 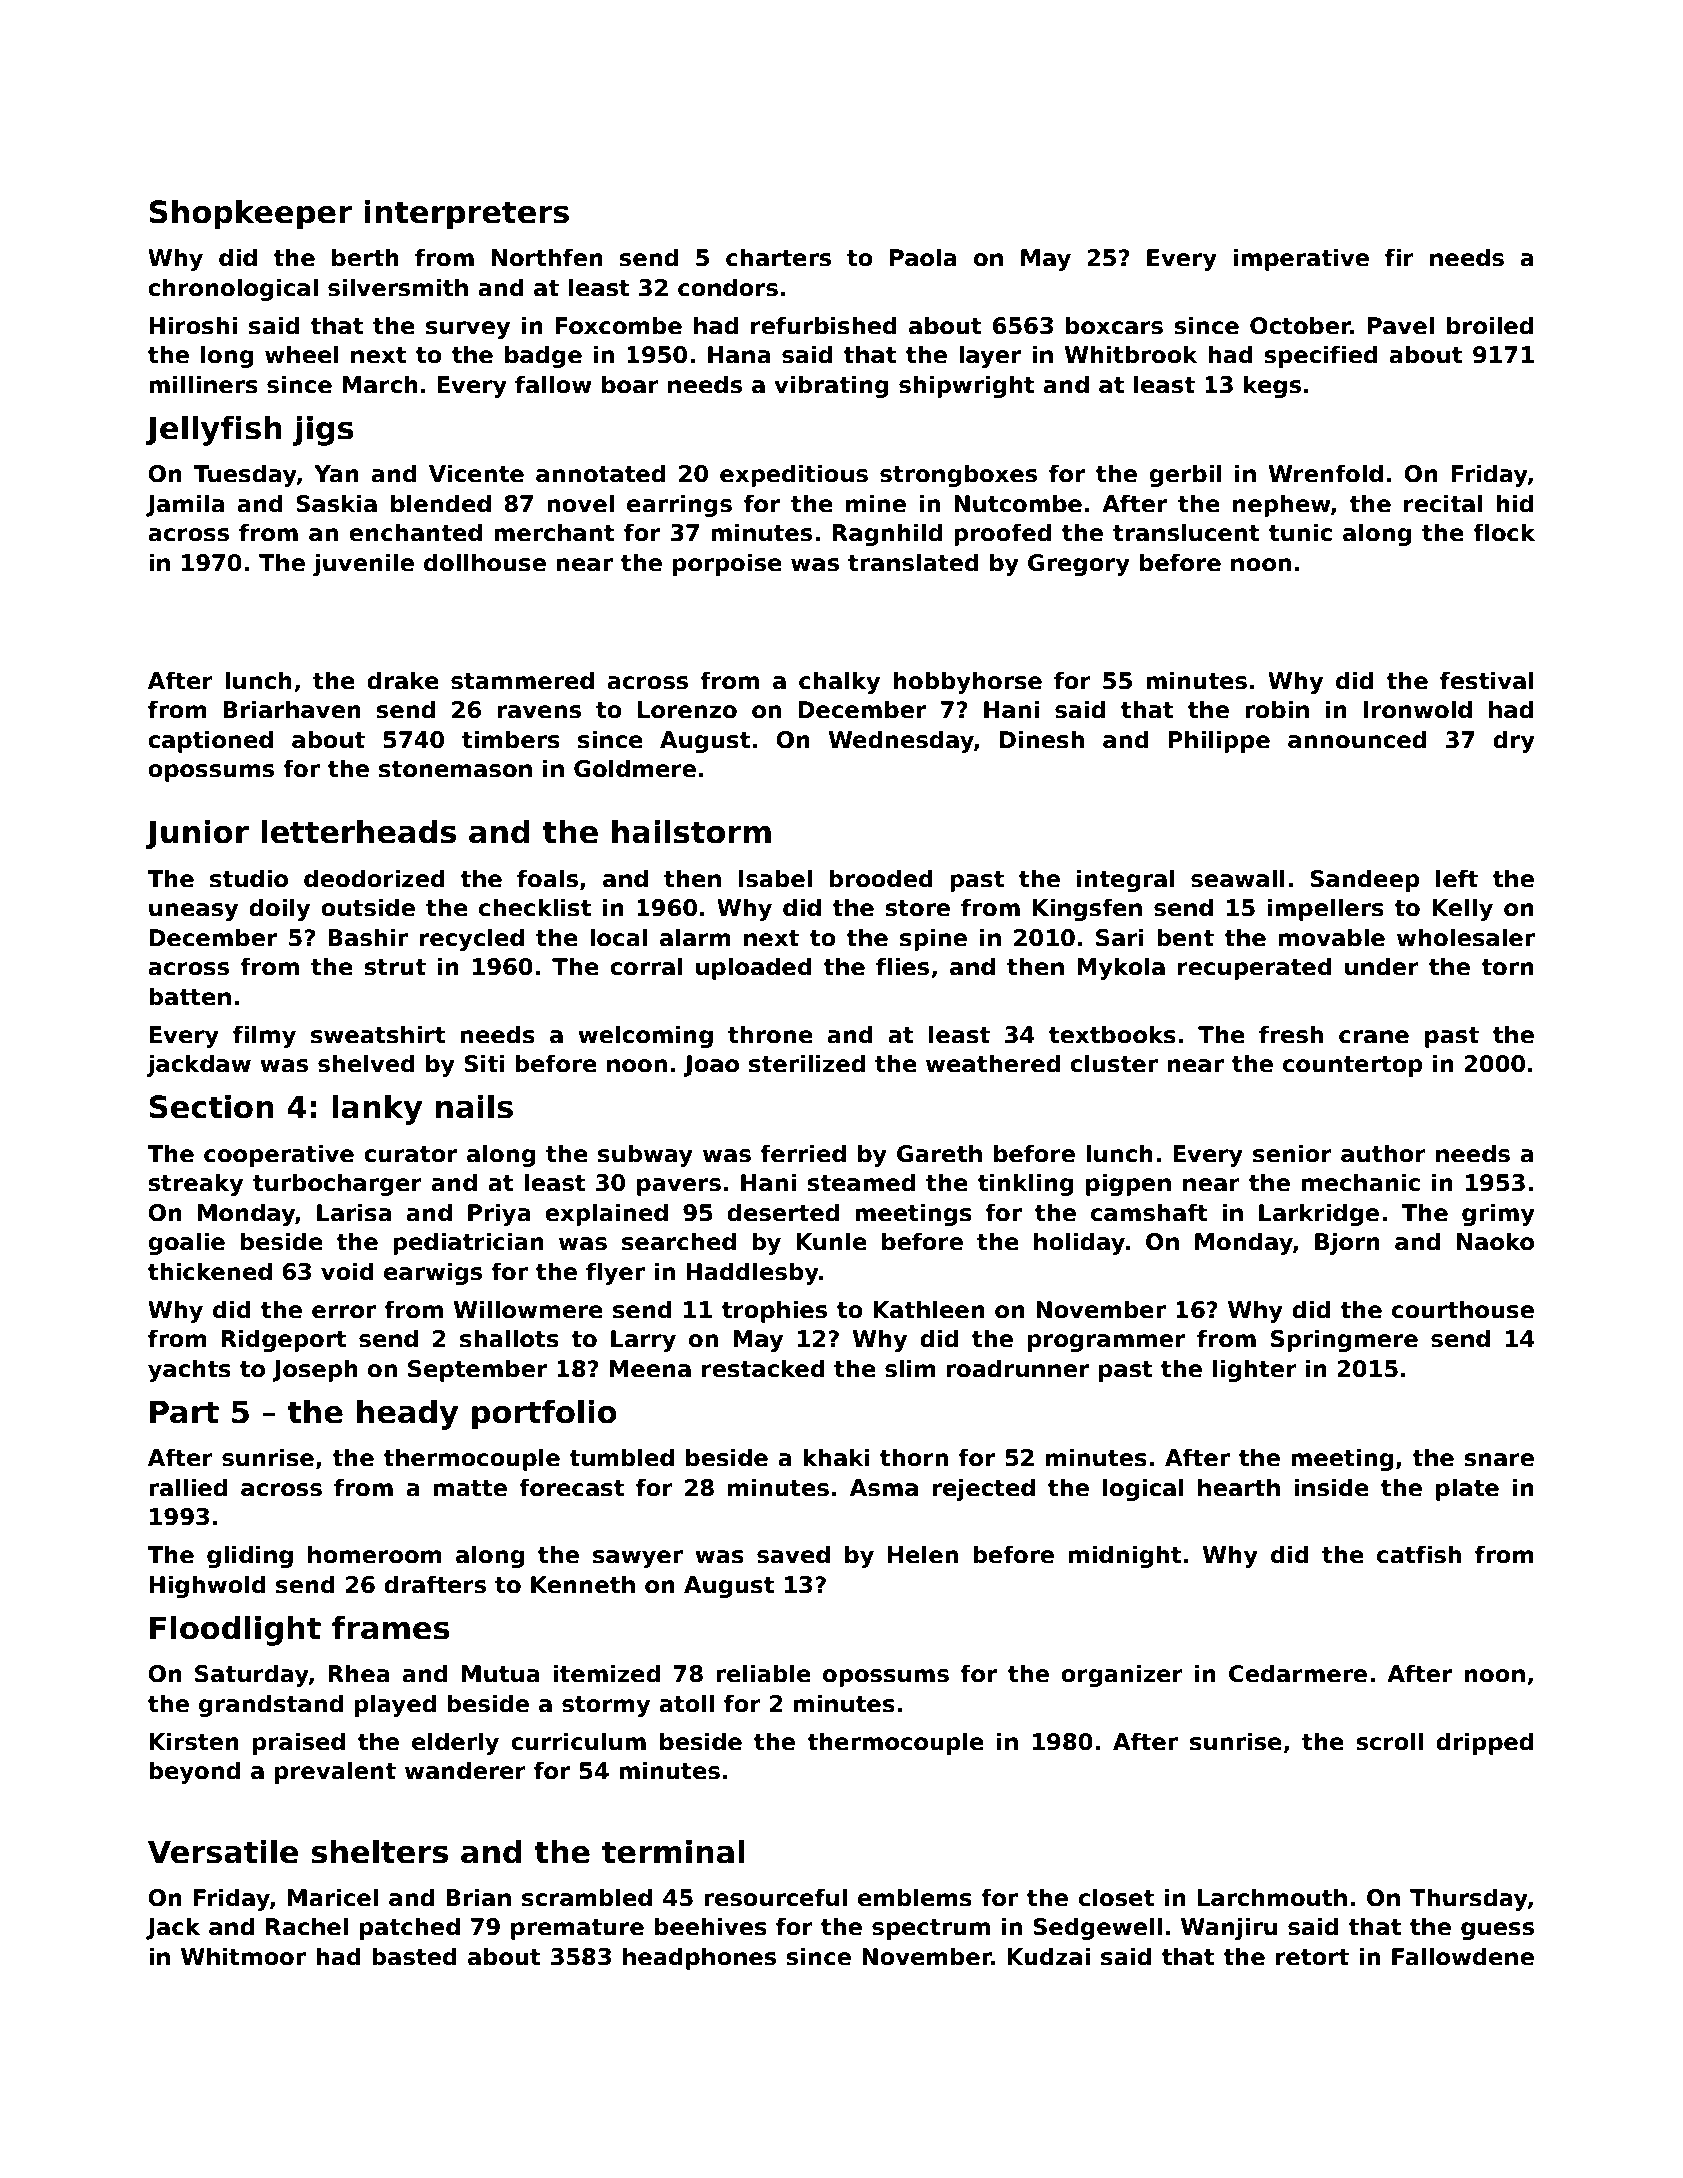 What do you see at coordinates (1374, 1037) in the page?
I see `crane` at bounding box center [1374, 1037].
